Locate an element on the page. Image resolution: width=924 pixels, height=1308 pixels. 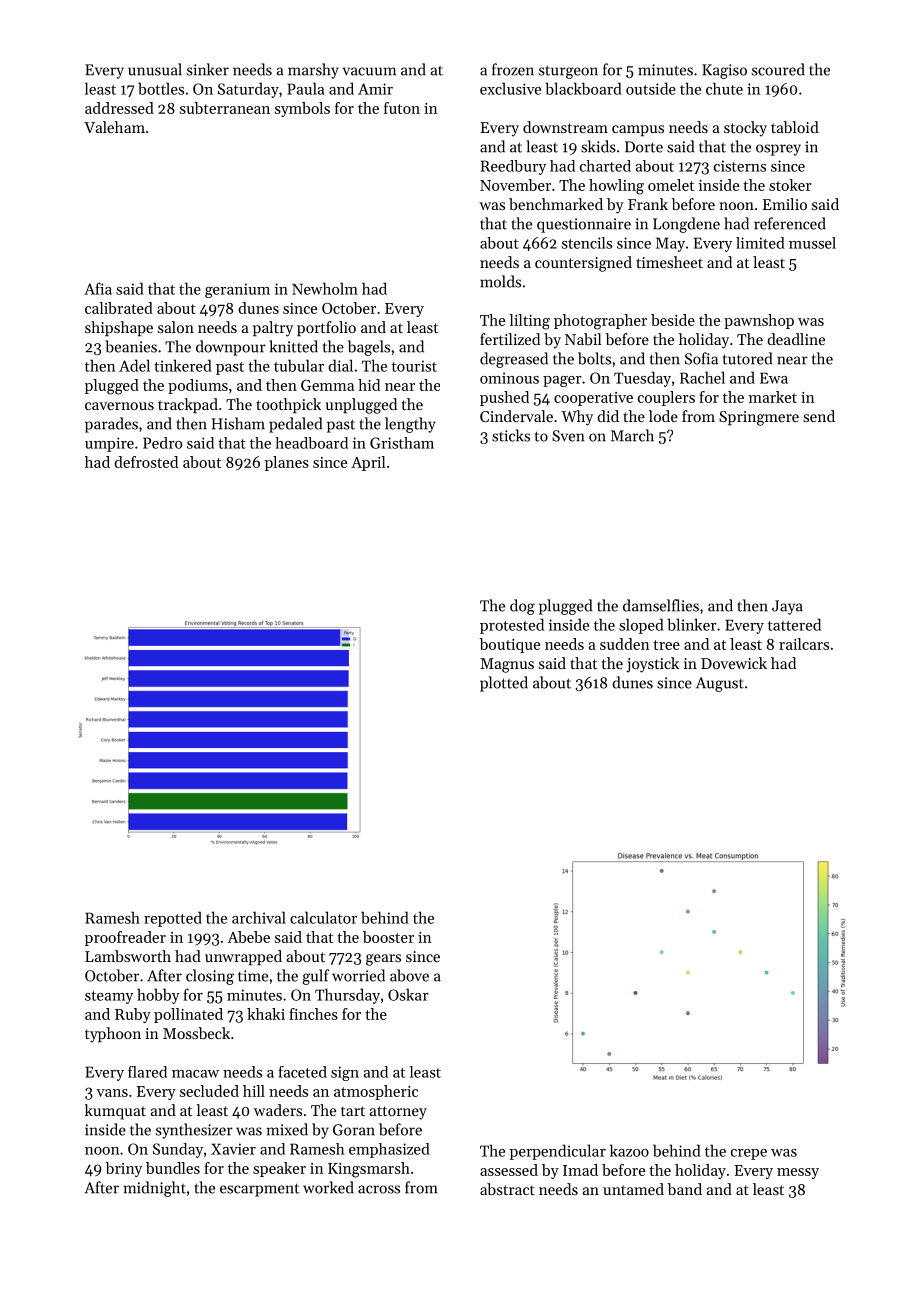
assessed is located at coordinates (509, 1170).
